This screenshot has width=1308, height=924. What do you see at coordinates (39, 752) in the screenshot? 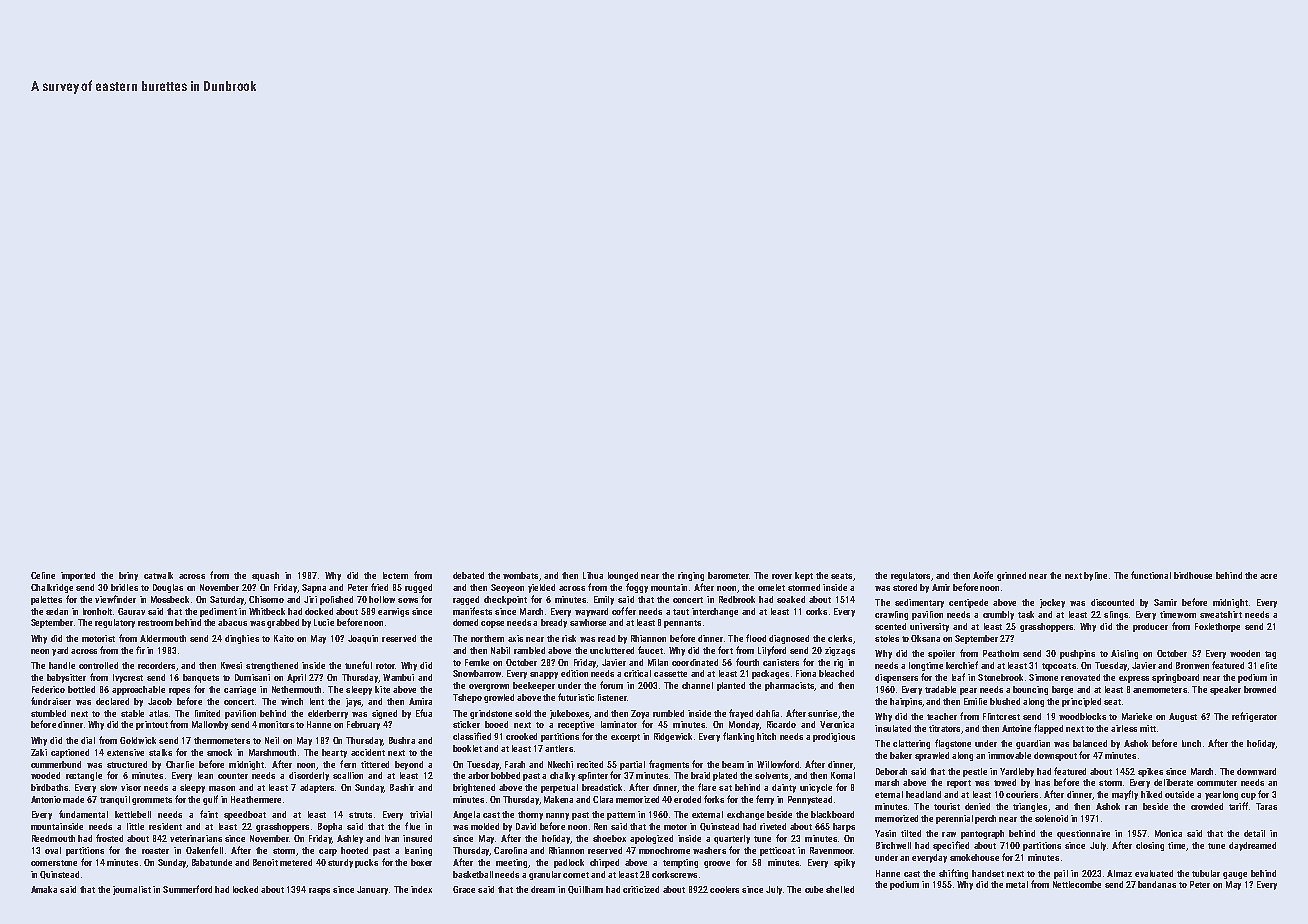
I see `Zaki` at bounding box center [39, 752].
